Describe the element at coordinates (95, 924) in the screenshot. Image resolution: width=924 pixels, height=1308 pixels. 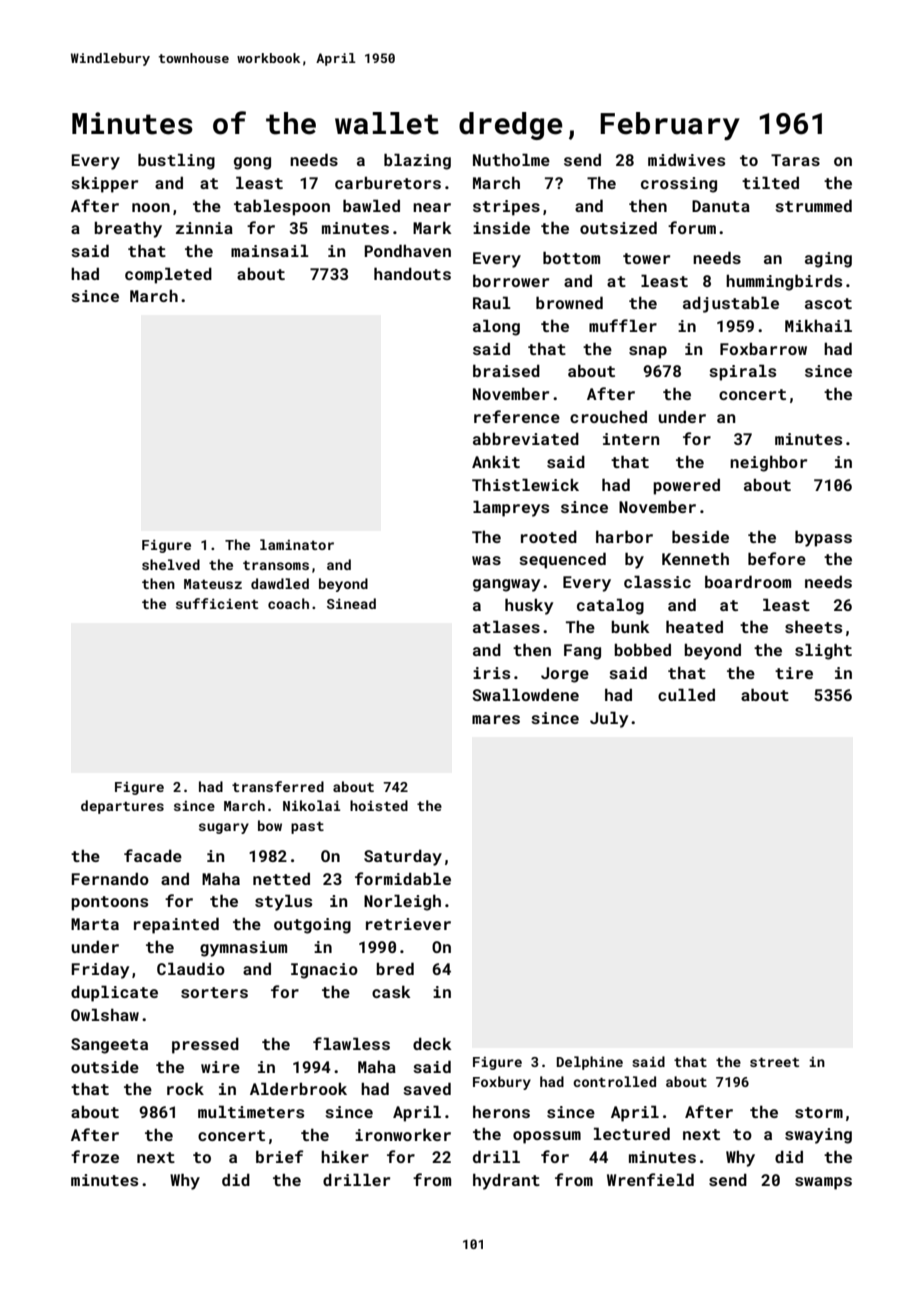
I see `Marta` at that location.
